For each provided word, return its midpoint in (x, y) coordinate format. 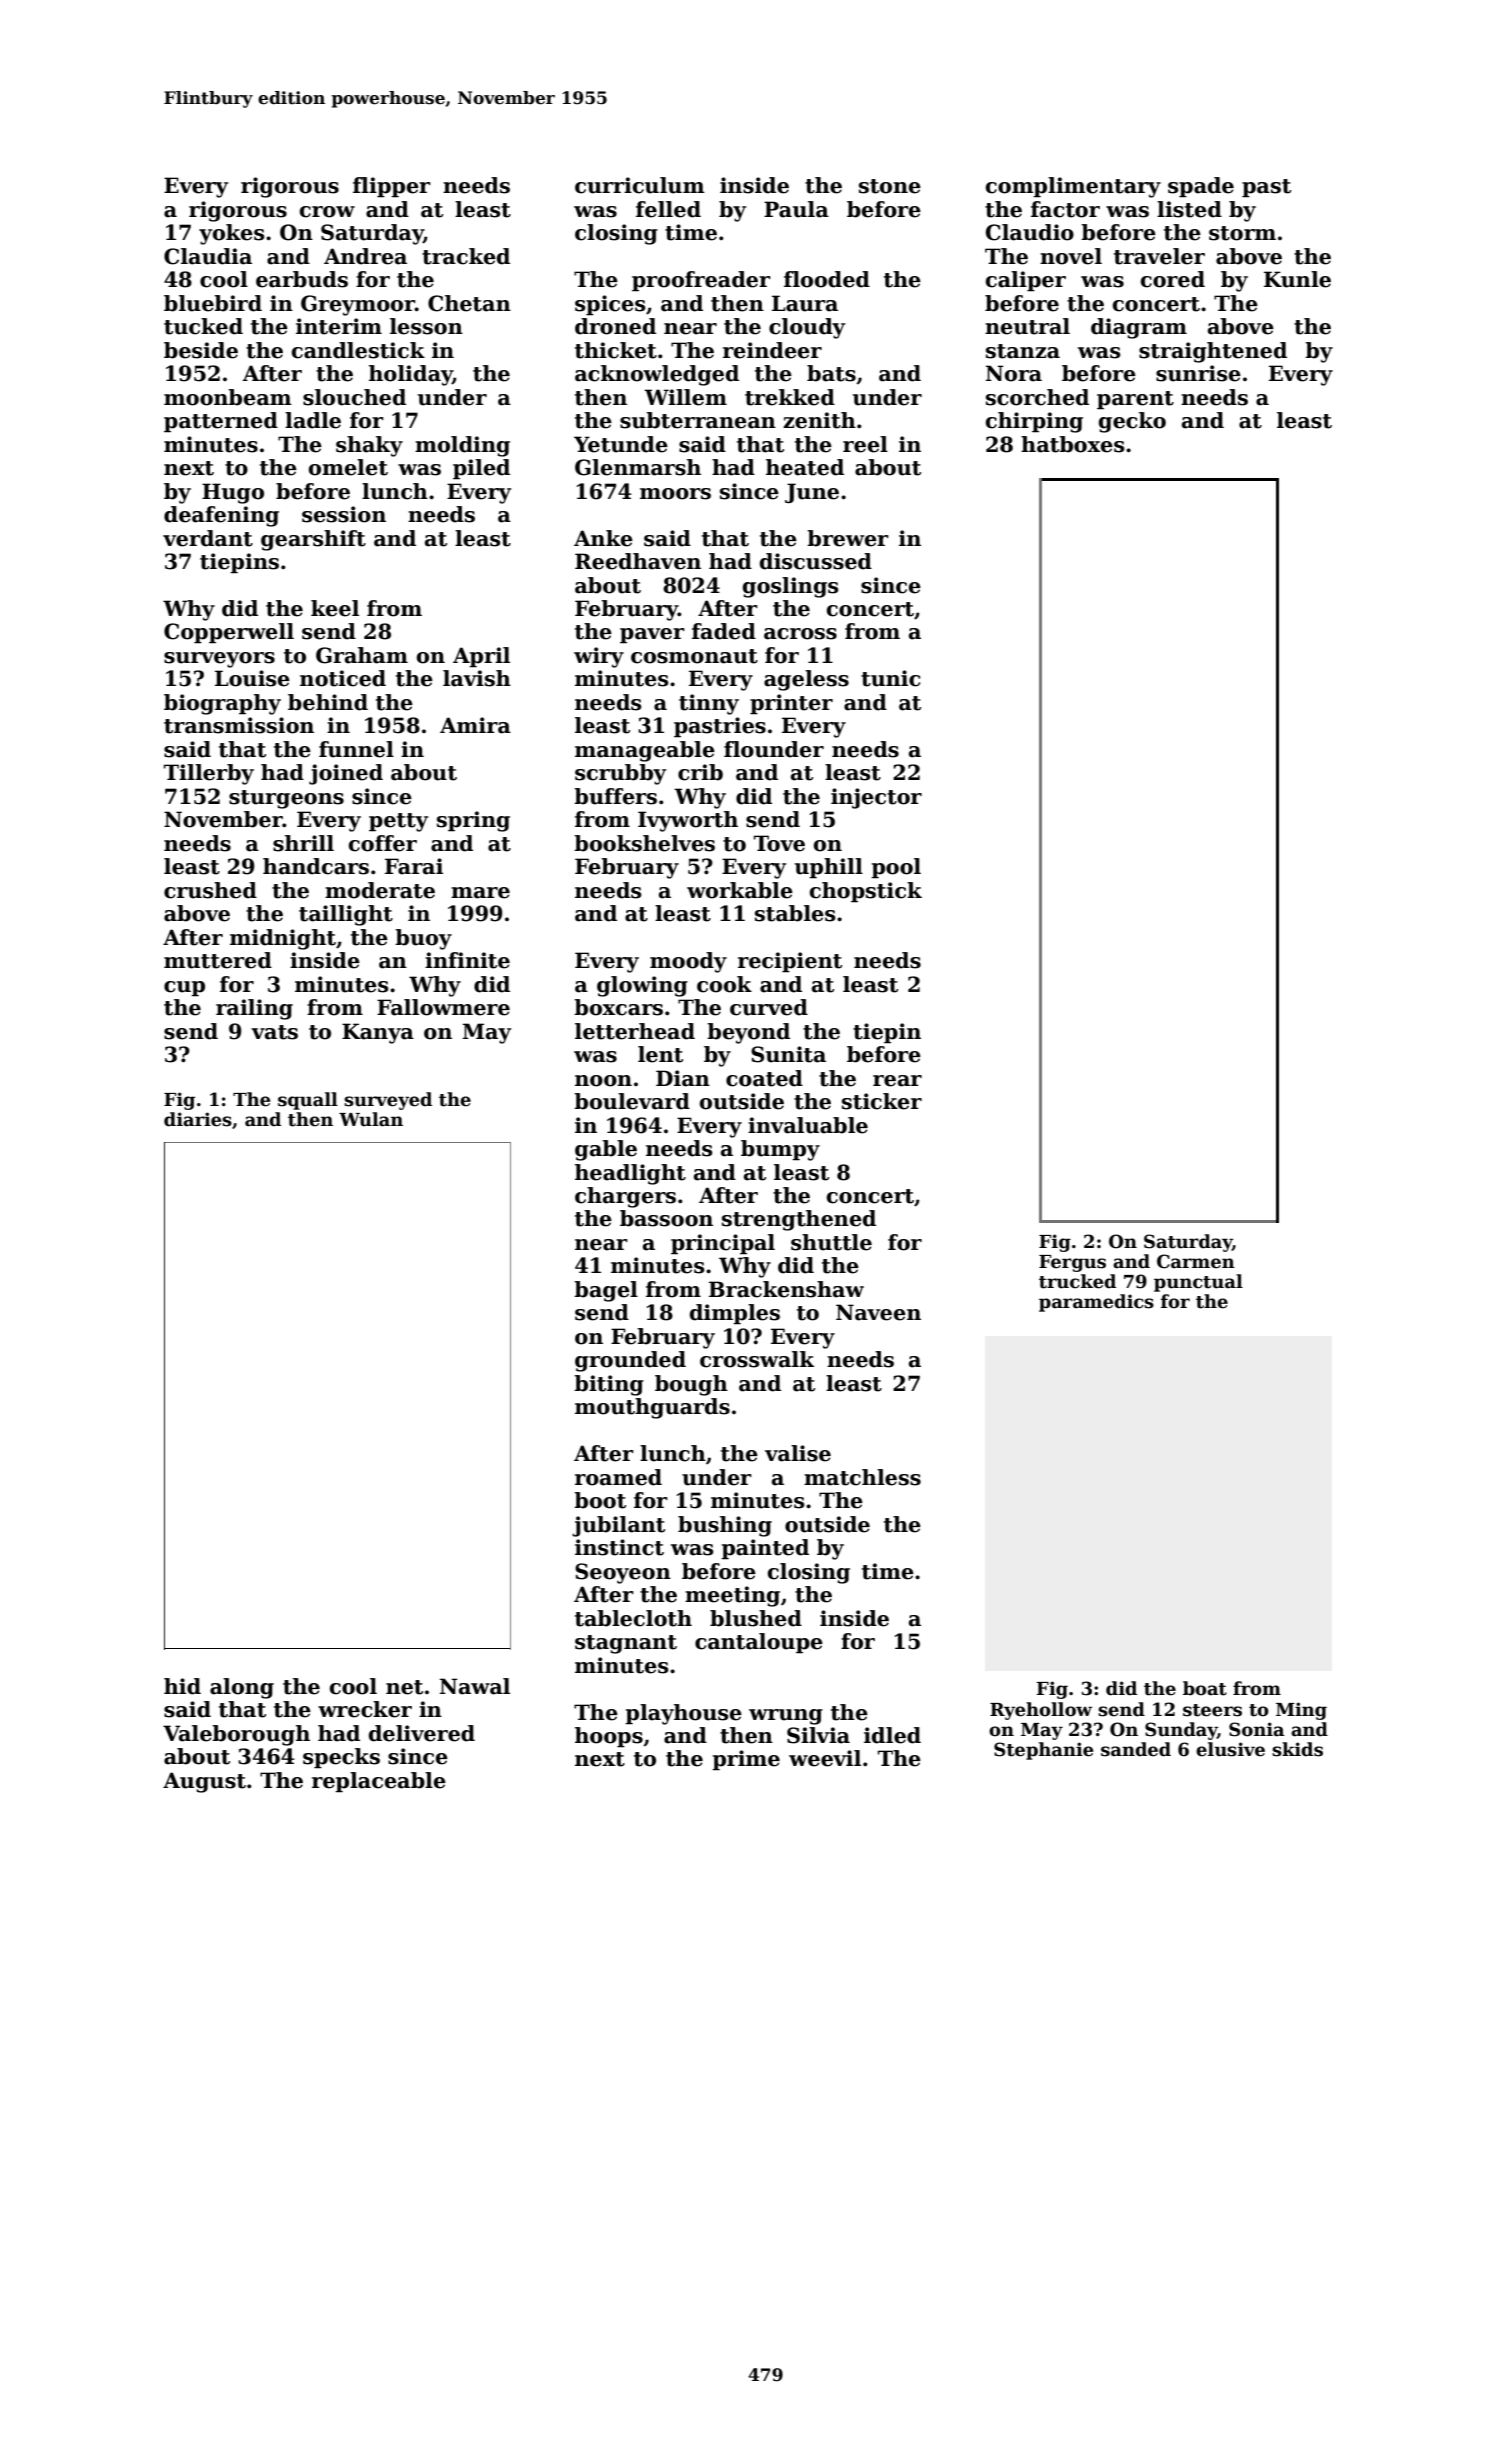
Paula (796, 209)
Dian (683, 1078)
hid (182, 1686)
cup (184, 989)
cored (1173, 279)
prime (746, 1760)
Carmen (1196, 1261)
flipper (392, 187)
